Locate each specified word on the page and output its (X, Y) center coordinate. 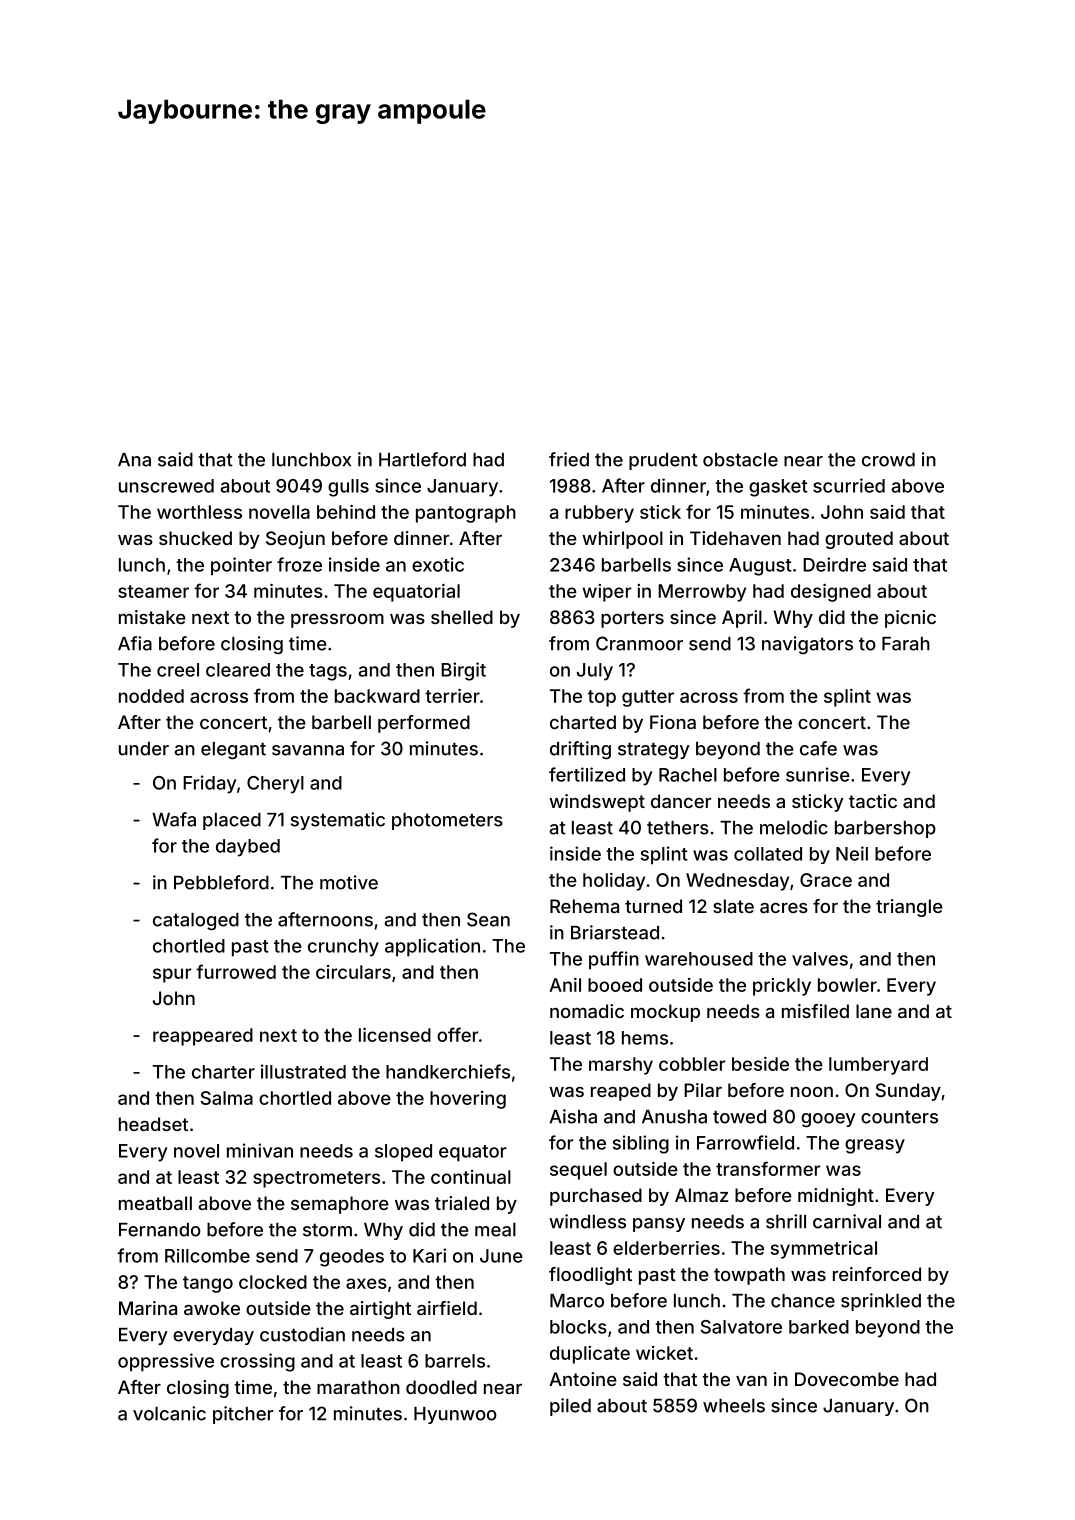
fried (569, 459)
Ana (134, 460)
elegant (233, 750)
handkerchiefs (448, 1071)
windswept (597, 803)
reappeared (203, 1037)
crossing (257, 1362)
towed (739, 1117)
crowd (888, 460)
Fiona (673, 722)
